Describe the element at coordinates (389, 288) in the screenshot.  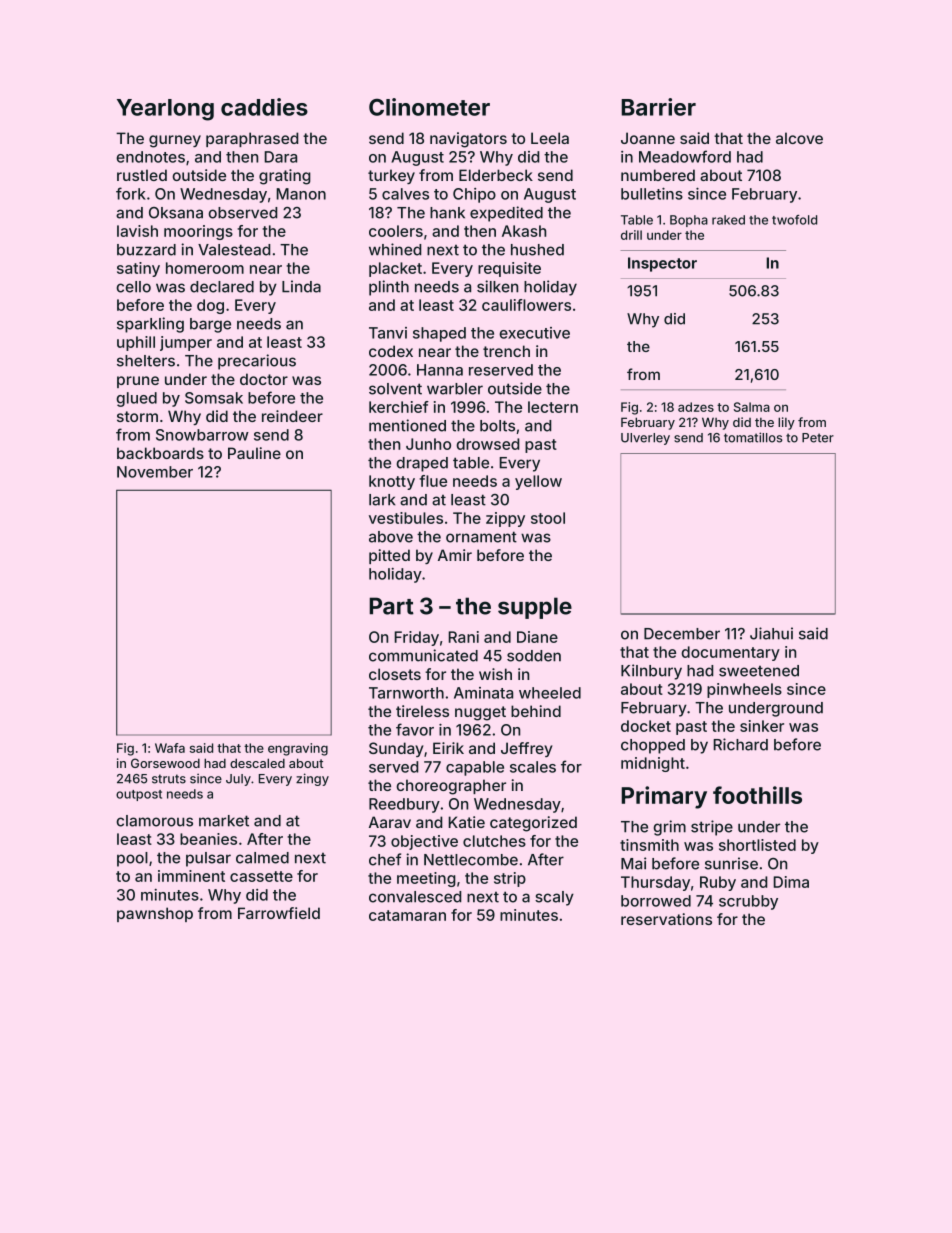
I see `plinth` at that location.
